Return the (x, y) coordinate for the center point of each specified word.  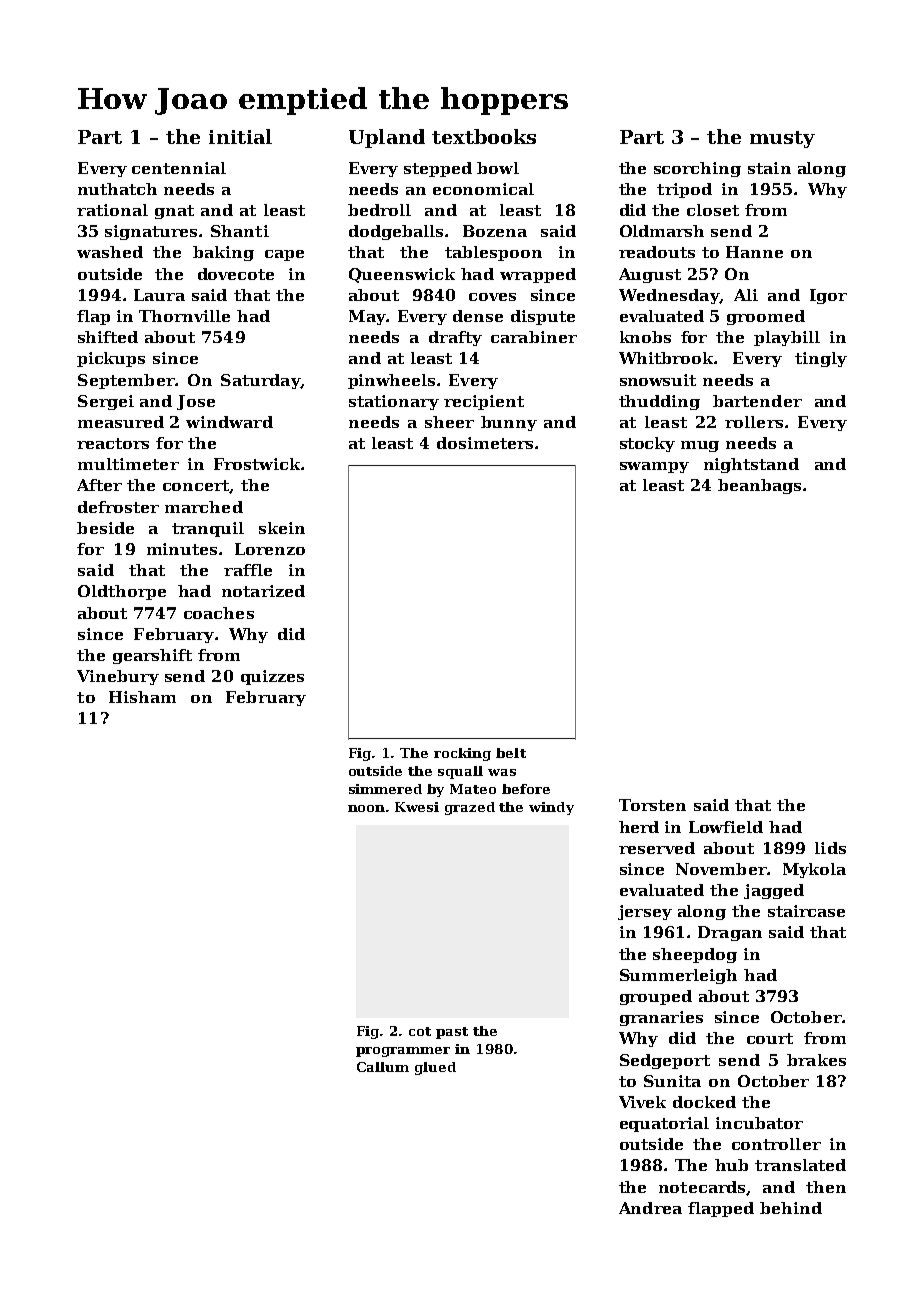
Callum (383, 1067)
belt (511, 753)
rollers (754, 422)
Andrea (650, 1208)
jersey (645, 912)
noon (366, 808)
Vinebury (118, 677)
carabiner (534, 337)
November (721, 869)
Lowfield (726, 827)
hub (731, 1165)
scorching (697, 169)
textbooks (484, 136)
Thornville (184, 316)
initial (240, 136)
